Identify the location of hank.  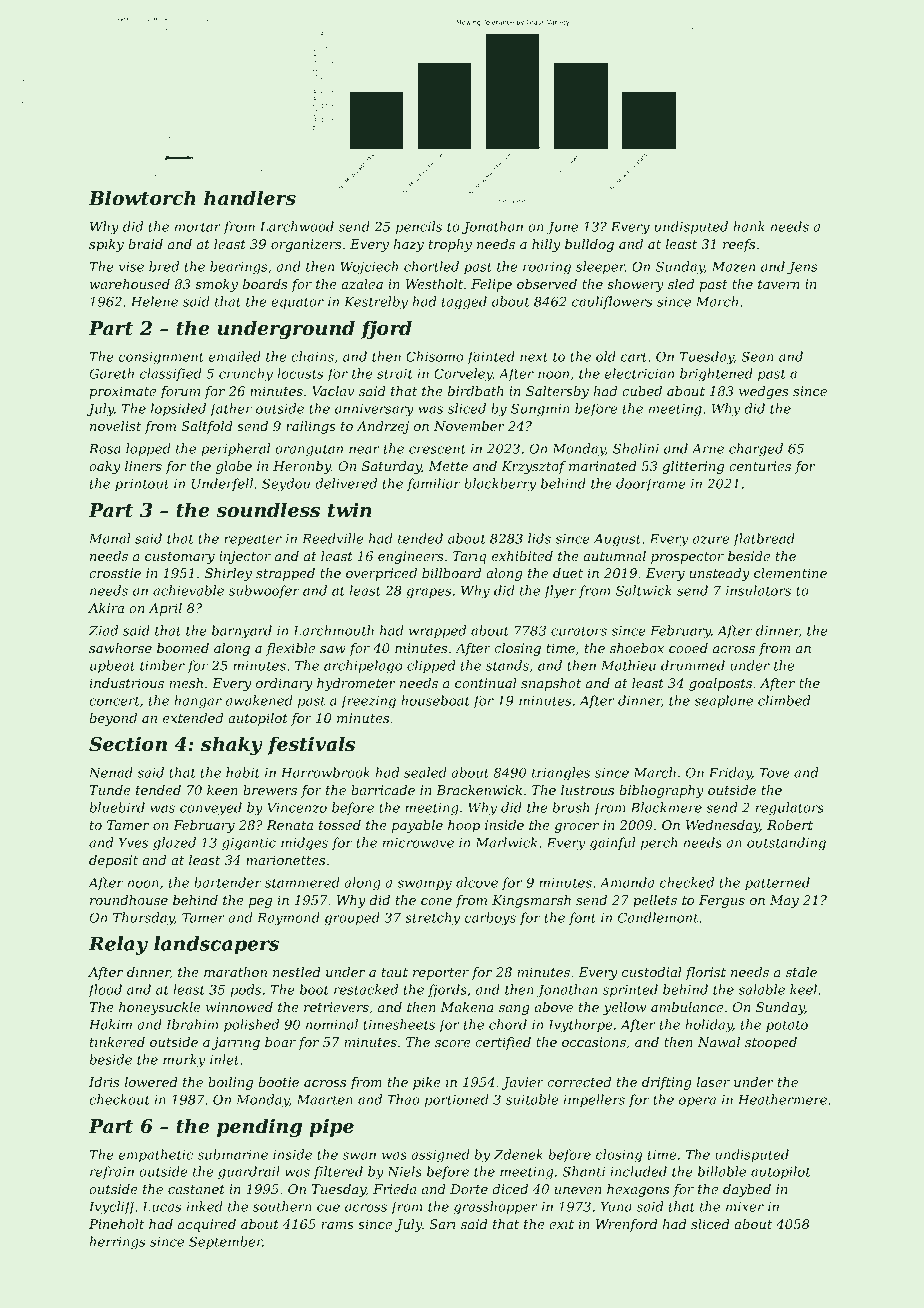
(749, 226).
